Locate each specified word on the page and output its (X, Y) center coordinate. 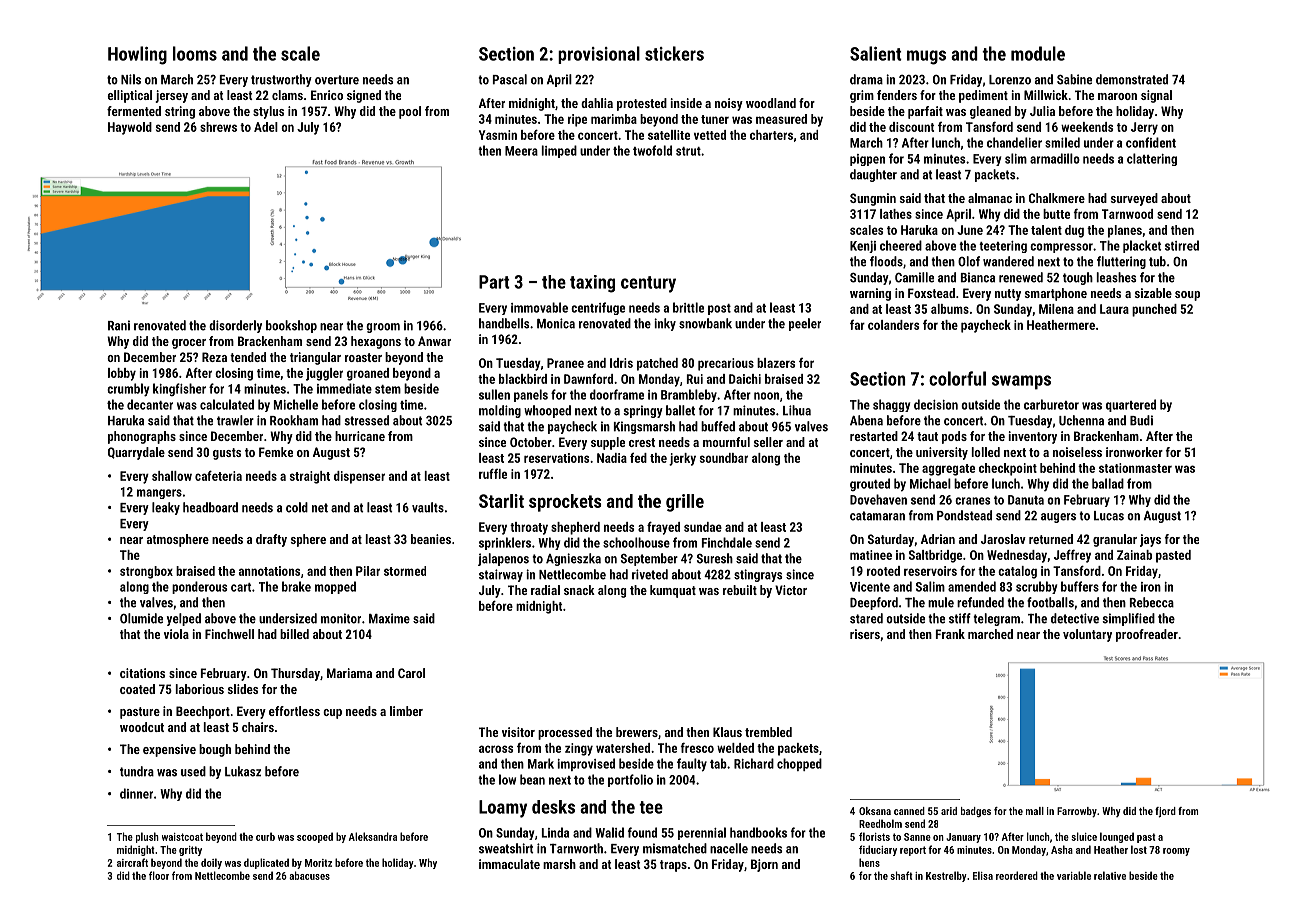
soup (1187, 296)
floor (159, 875)
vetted (710, 135)
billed (294, 634)
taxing (592, 284)
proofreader (1147, 635)
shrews (218, 127)
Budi (1141, 420)
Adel (266, 127)
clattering (1152, 159)
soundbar (724, 458)
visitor (518, 732)
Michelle (296, 404)
